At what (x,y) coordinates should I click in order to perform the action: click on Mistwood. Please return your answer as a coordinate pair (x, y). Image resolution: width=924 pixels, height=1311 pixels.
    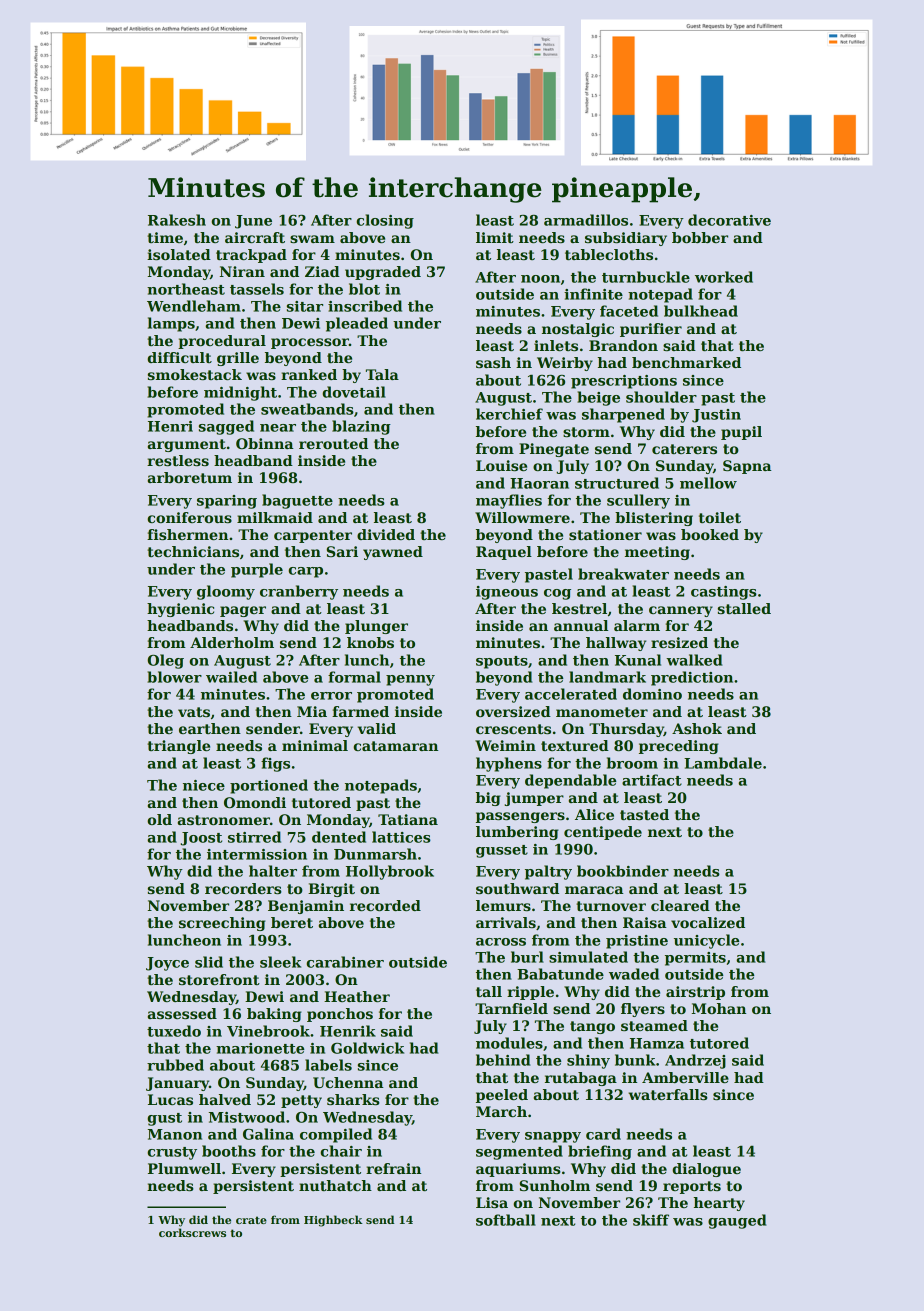
    Looking at the image, I should click on (247, 1117).
